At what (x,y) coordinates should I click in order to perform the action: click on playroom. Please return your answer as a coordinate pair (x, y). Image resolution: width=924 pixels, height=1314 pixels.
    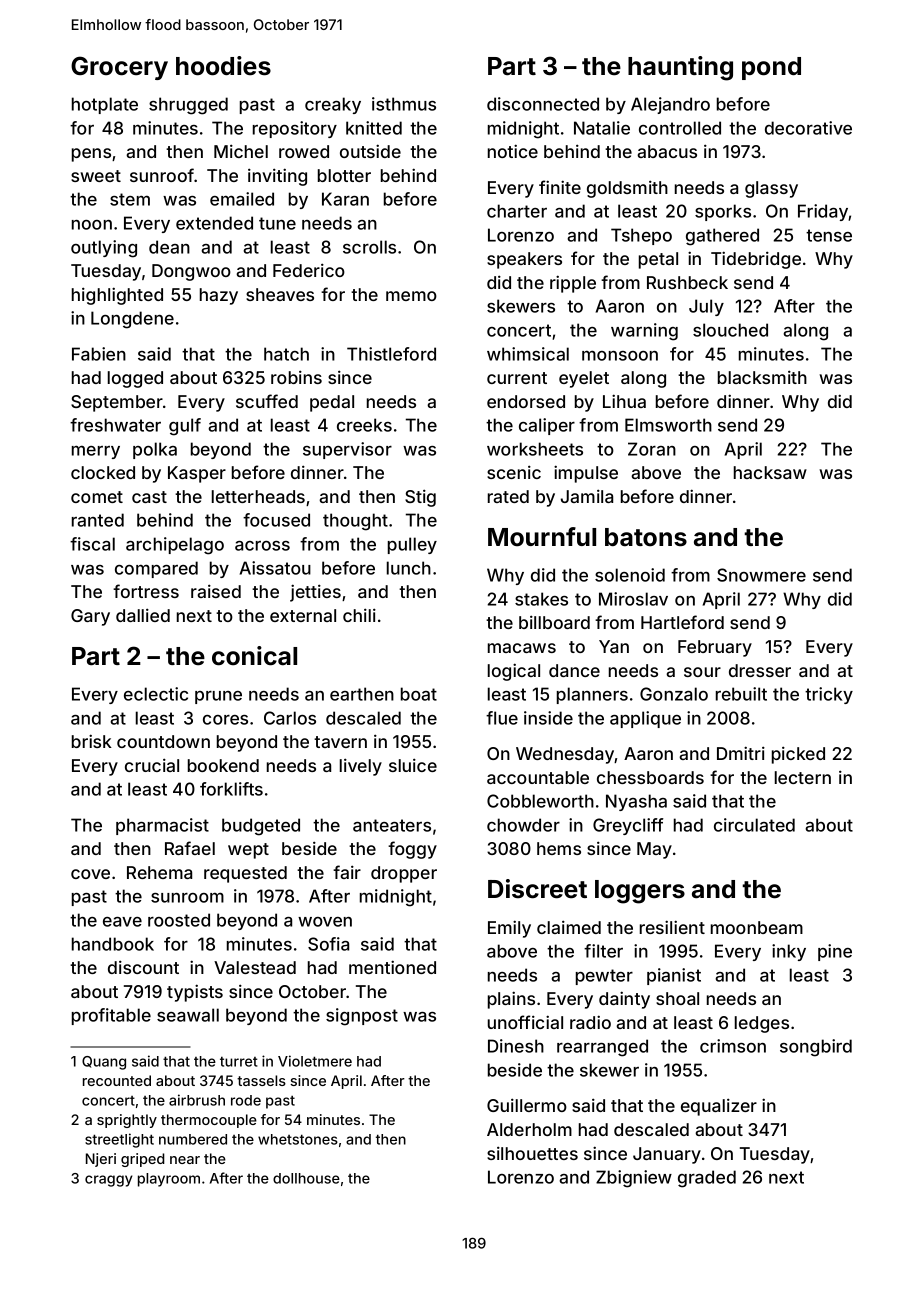
    Looking at the image, I should click on (169, 1180).
